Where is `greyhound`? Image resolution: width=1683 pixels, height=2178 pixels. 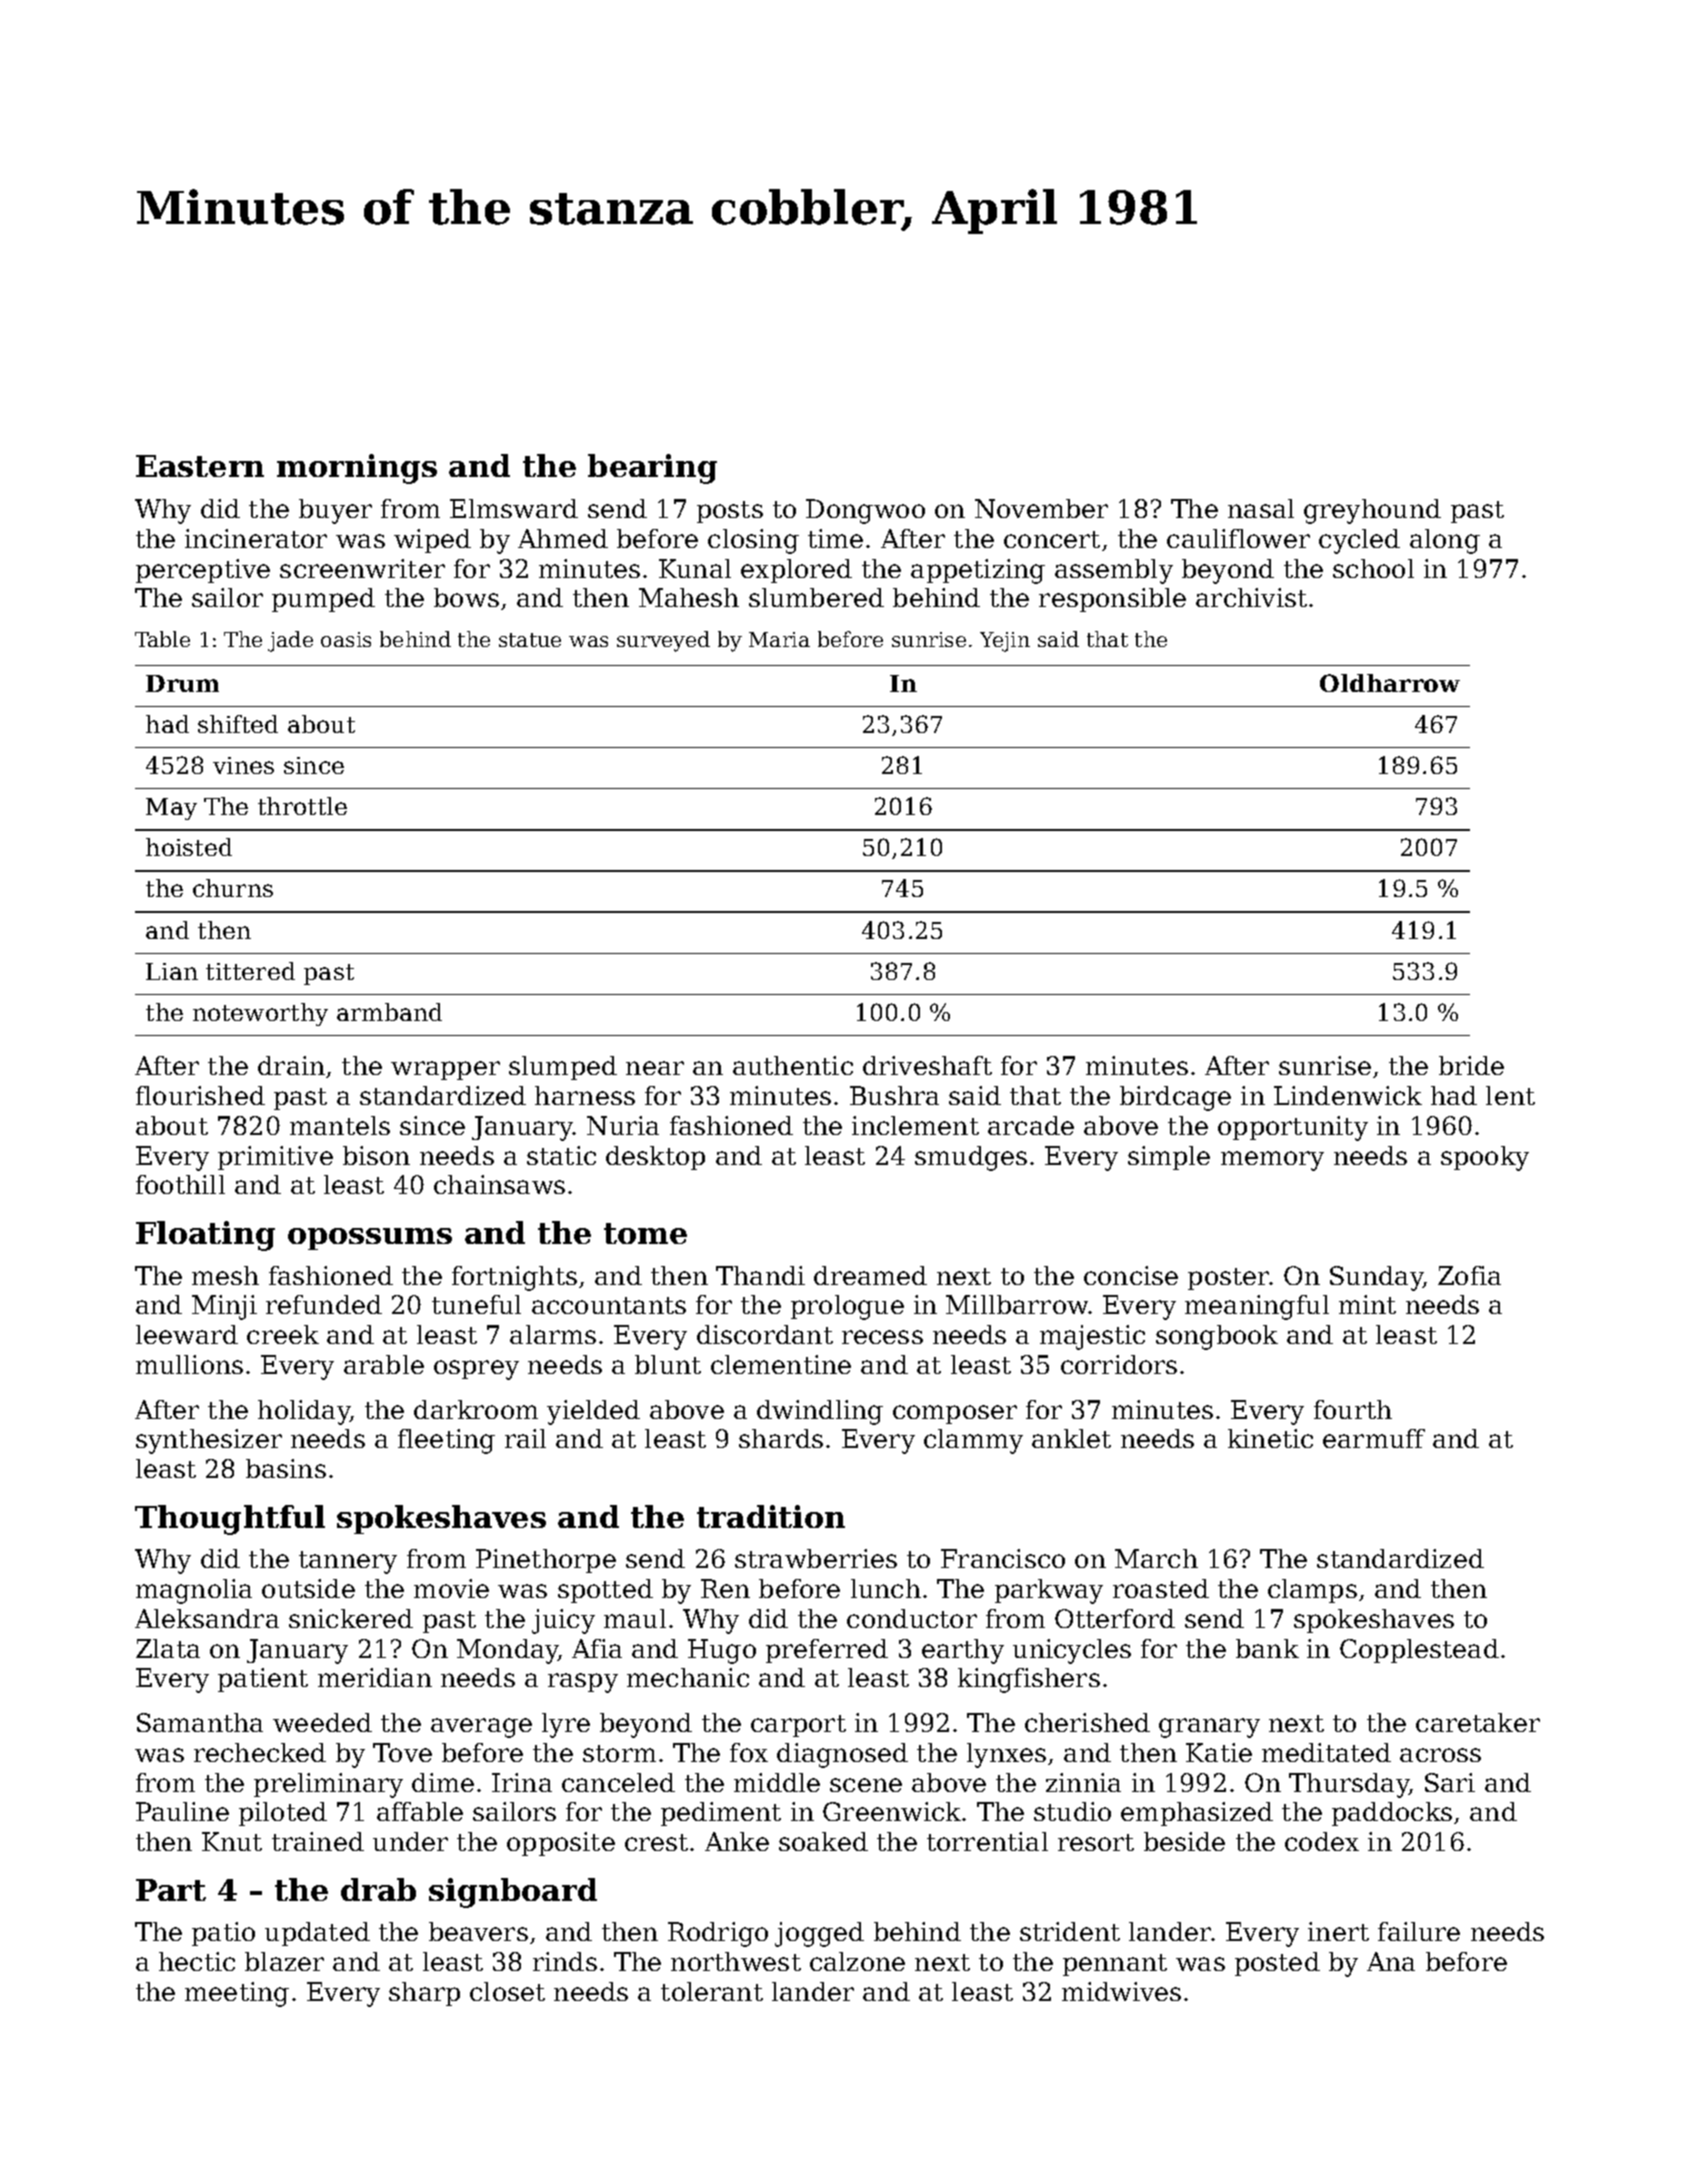
greyhound is located at coordinates (1372, 511).
